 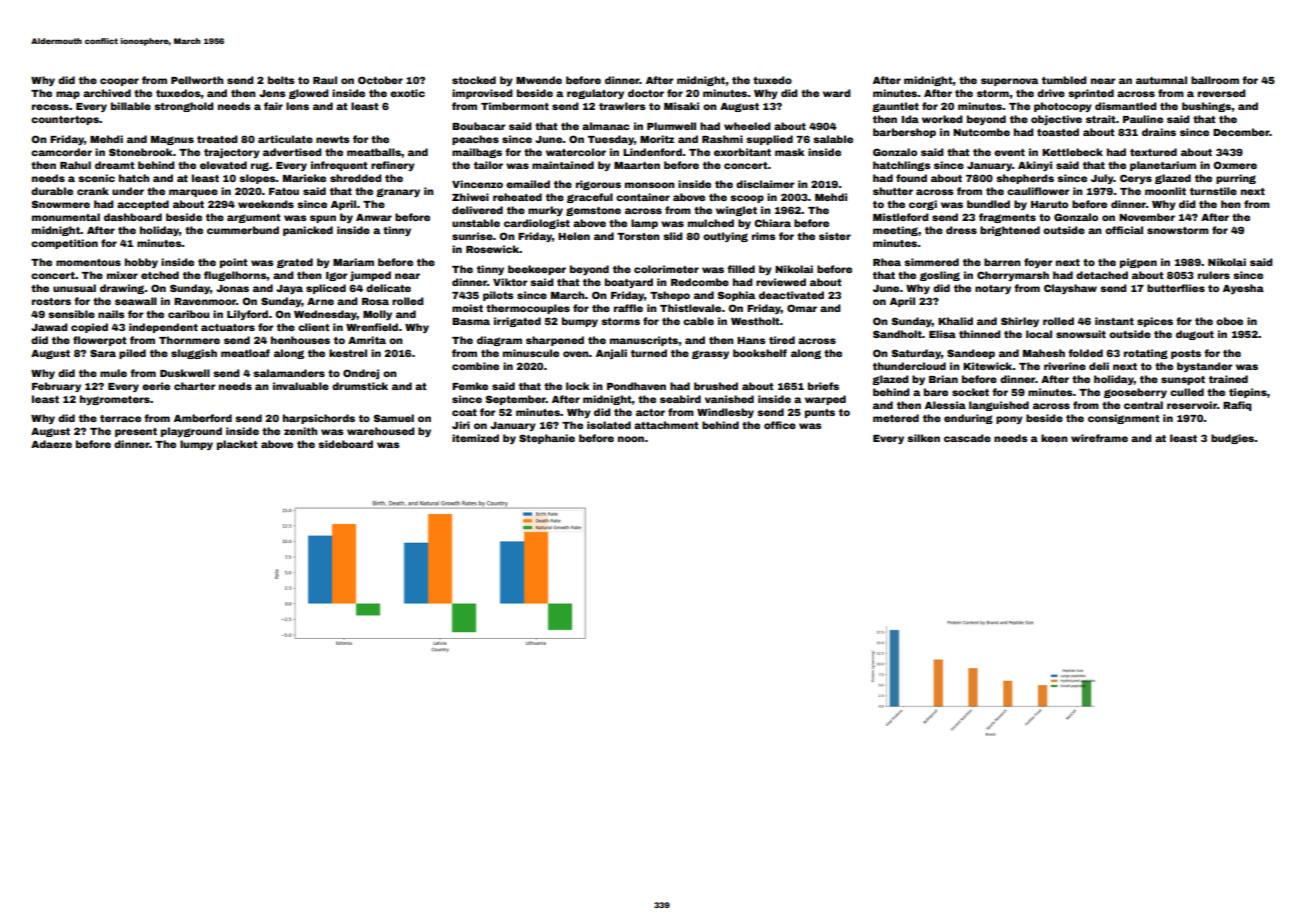 I want to click on Maarten, so click(x=637, y=165).
